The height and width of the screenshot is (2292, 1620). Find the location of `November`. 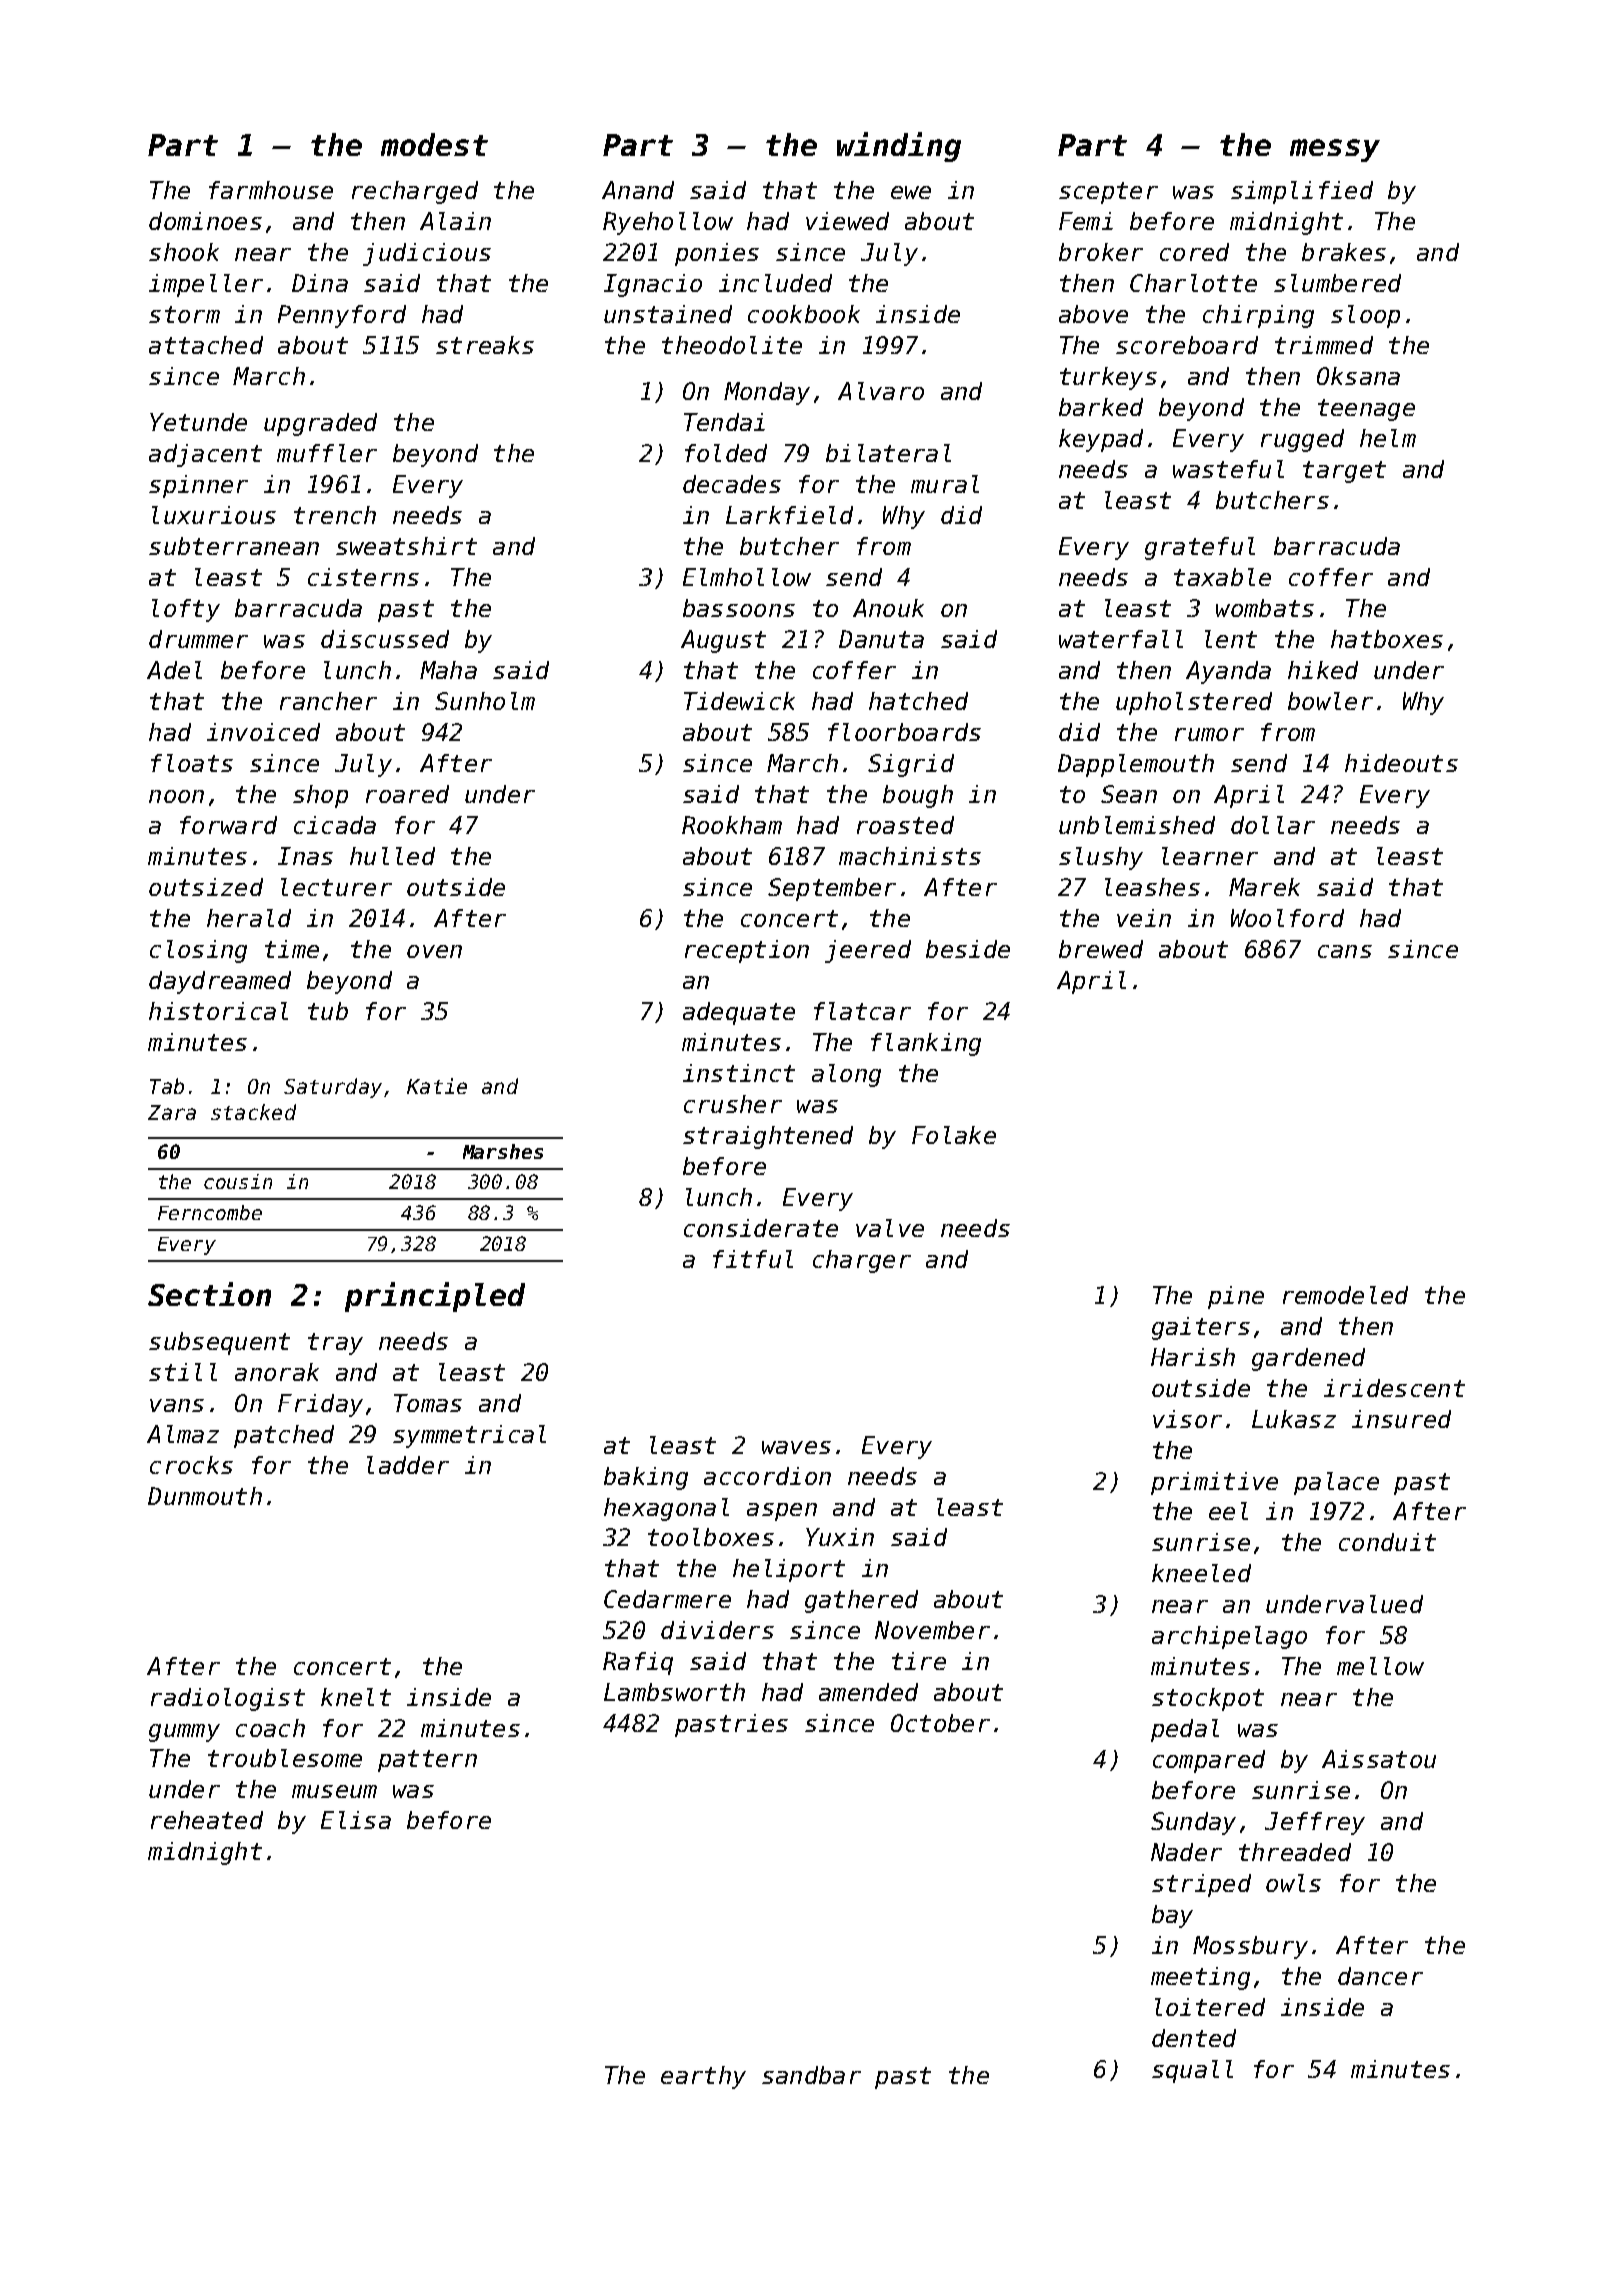

November is located at coordinates (932, 1630).
